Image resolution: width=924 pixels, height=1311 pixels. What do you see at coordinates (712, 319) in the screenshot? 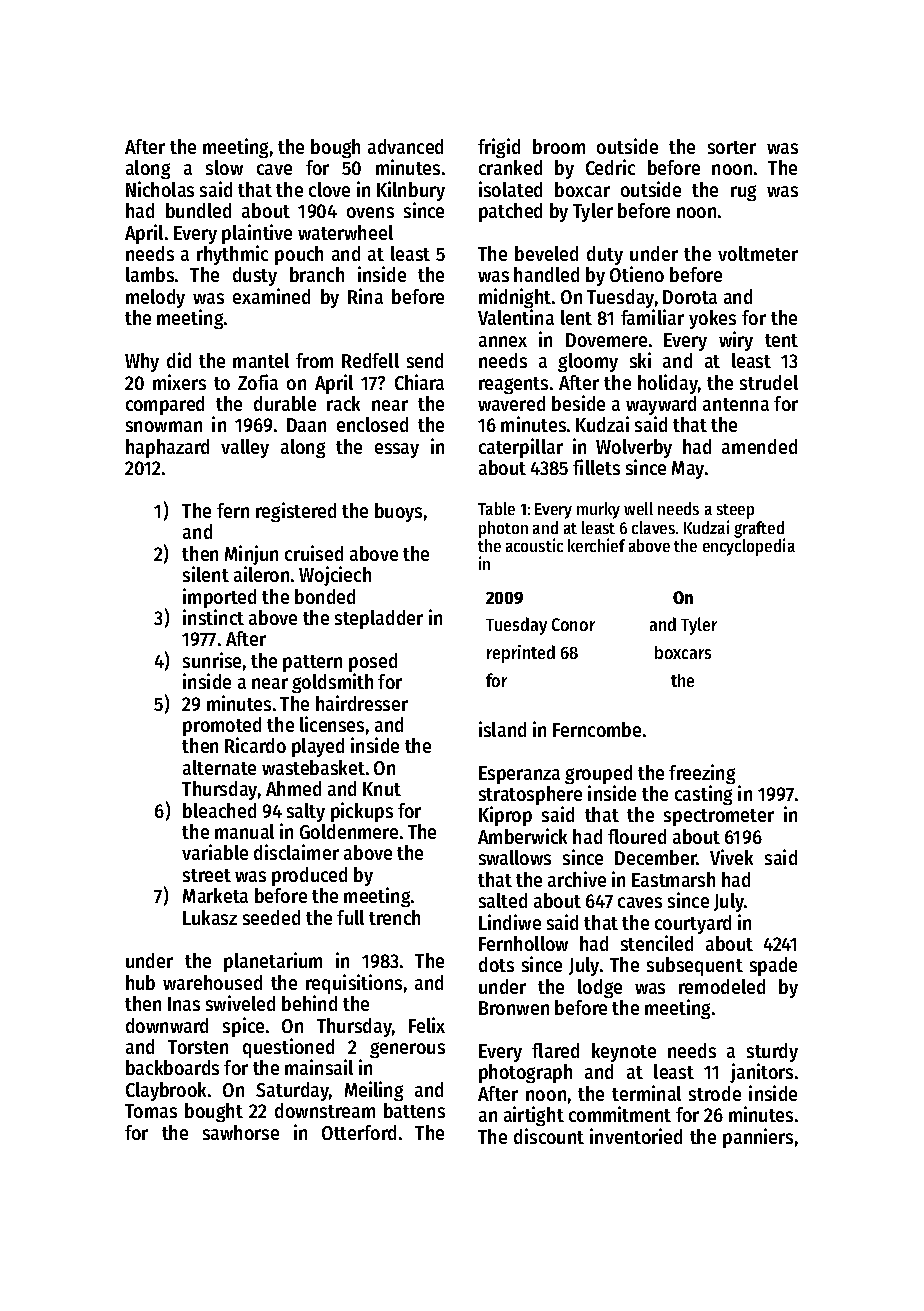
I see `yokes` at bounding box center [712, 319].
